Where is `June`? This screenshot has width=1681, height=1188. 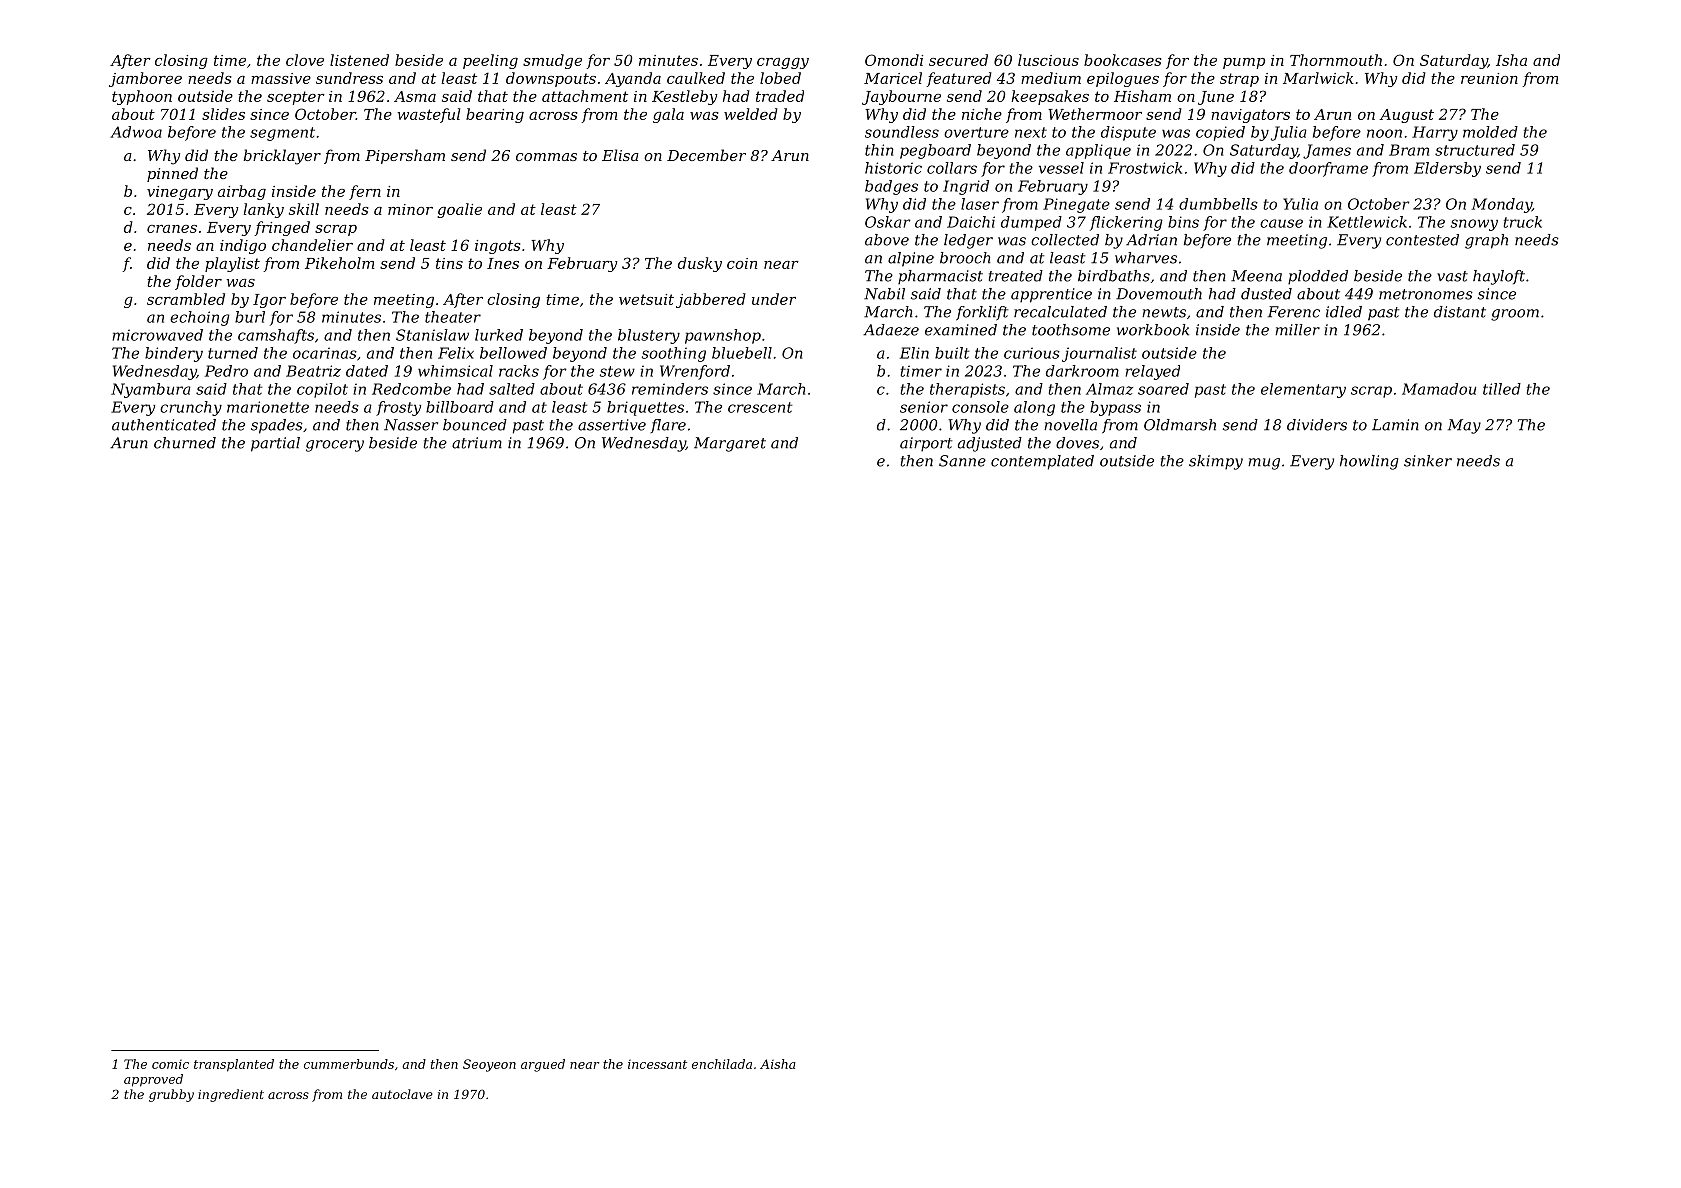
June is located at coordinates (1216, 98).
